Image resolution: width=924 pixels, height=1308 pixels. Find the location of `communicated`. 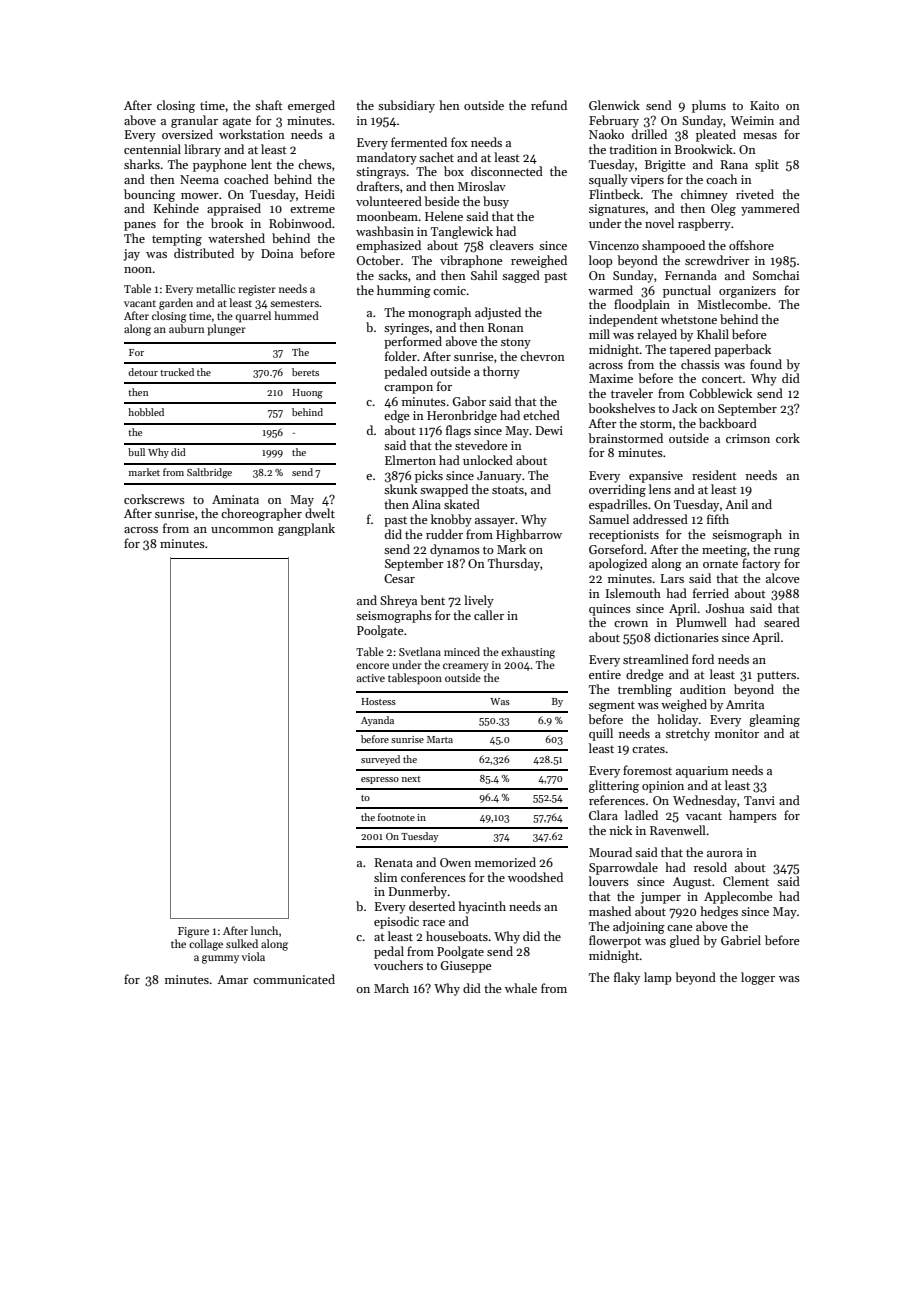

communicated is located at coordinates (294, 979).
